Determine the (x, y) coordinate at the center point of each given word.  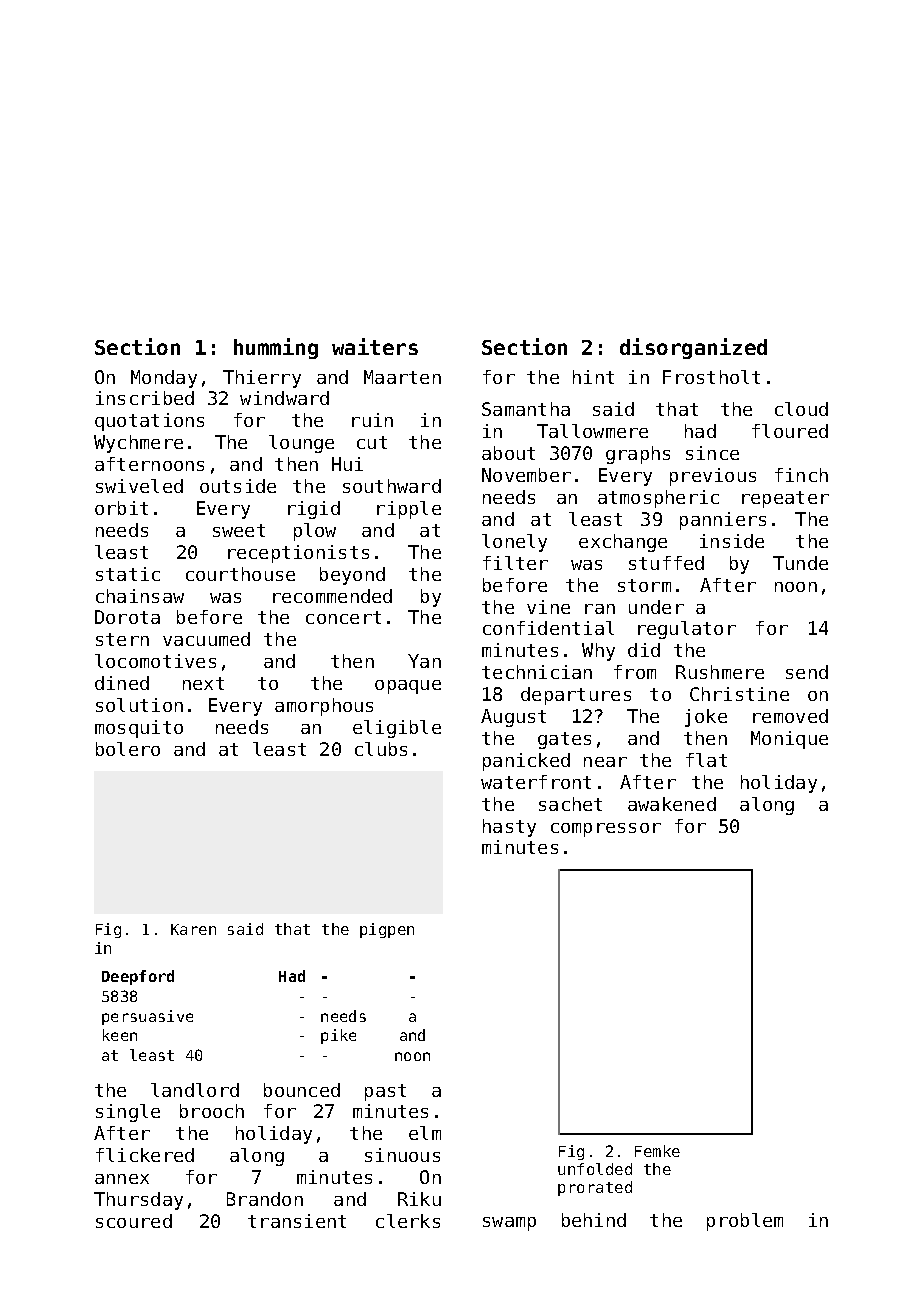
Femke (657, 1151)
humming (276, 348)
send (807, 672)
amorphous (324, 707)
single (128, 1113)
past (385, 1092)
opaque (408, 687)
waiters (375, 346)
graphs (638, 455)
